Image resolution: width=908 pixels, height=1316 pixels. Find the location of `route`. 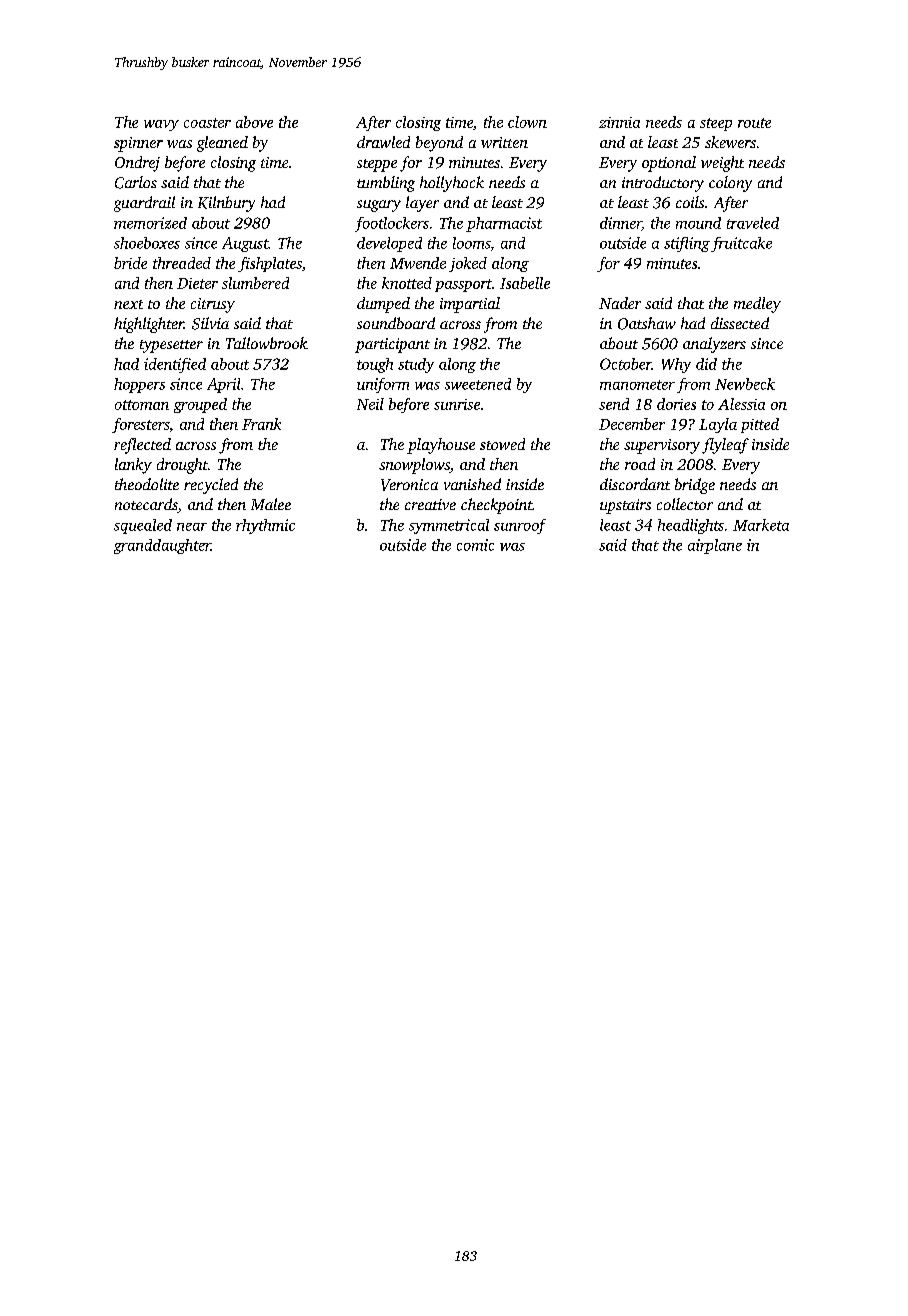

route is located at coordinates (754, 123).
